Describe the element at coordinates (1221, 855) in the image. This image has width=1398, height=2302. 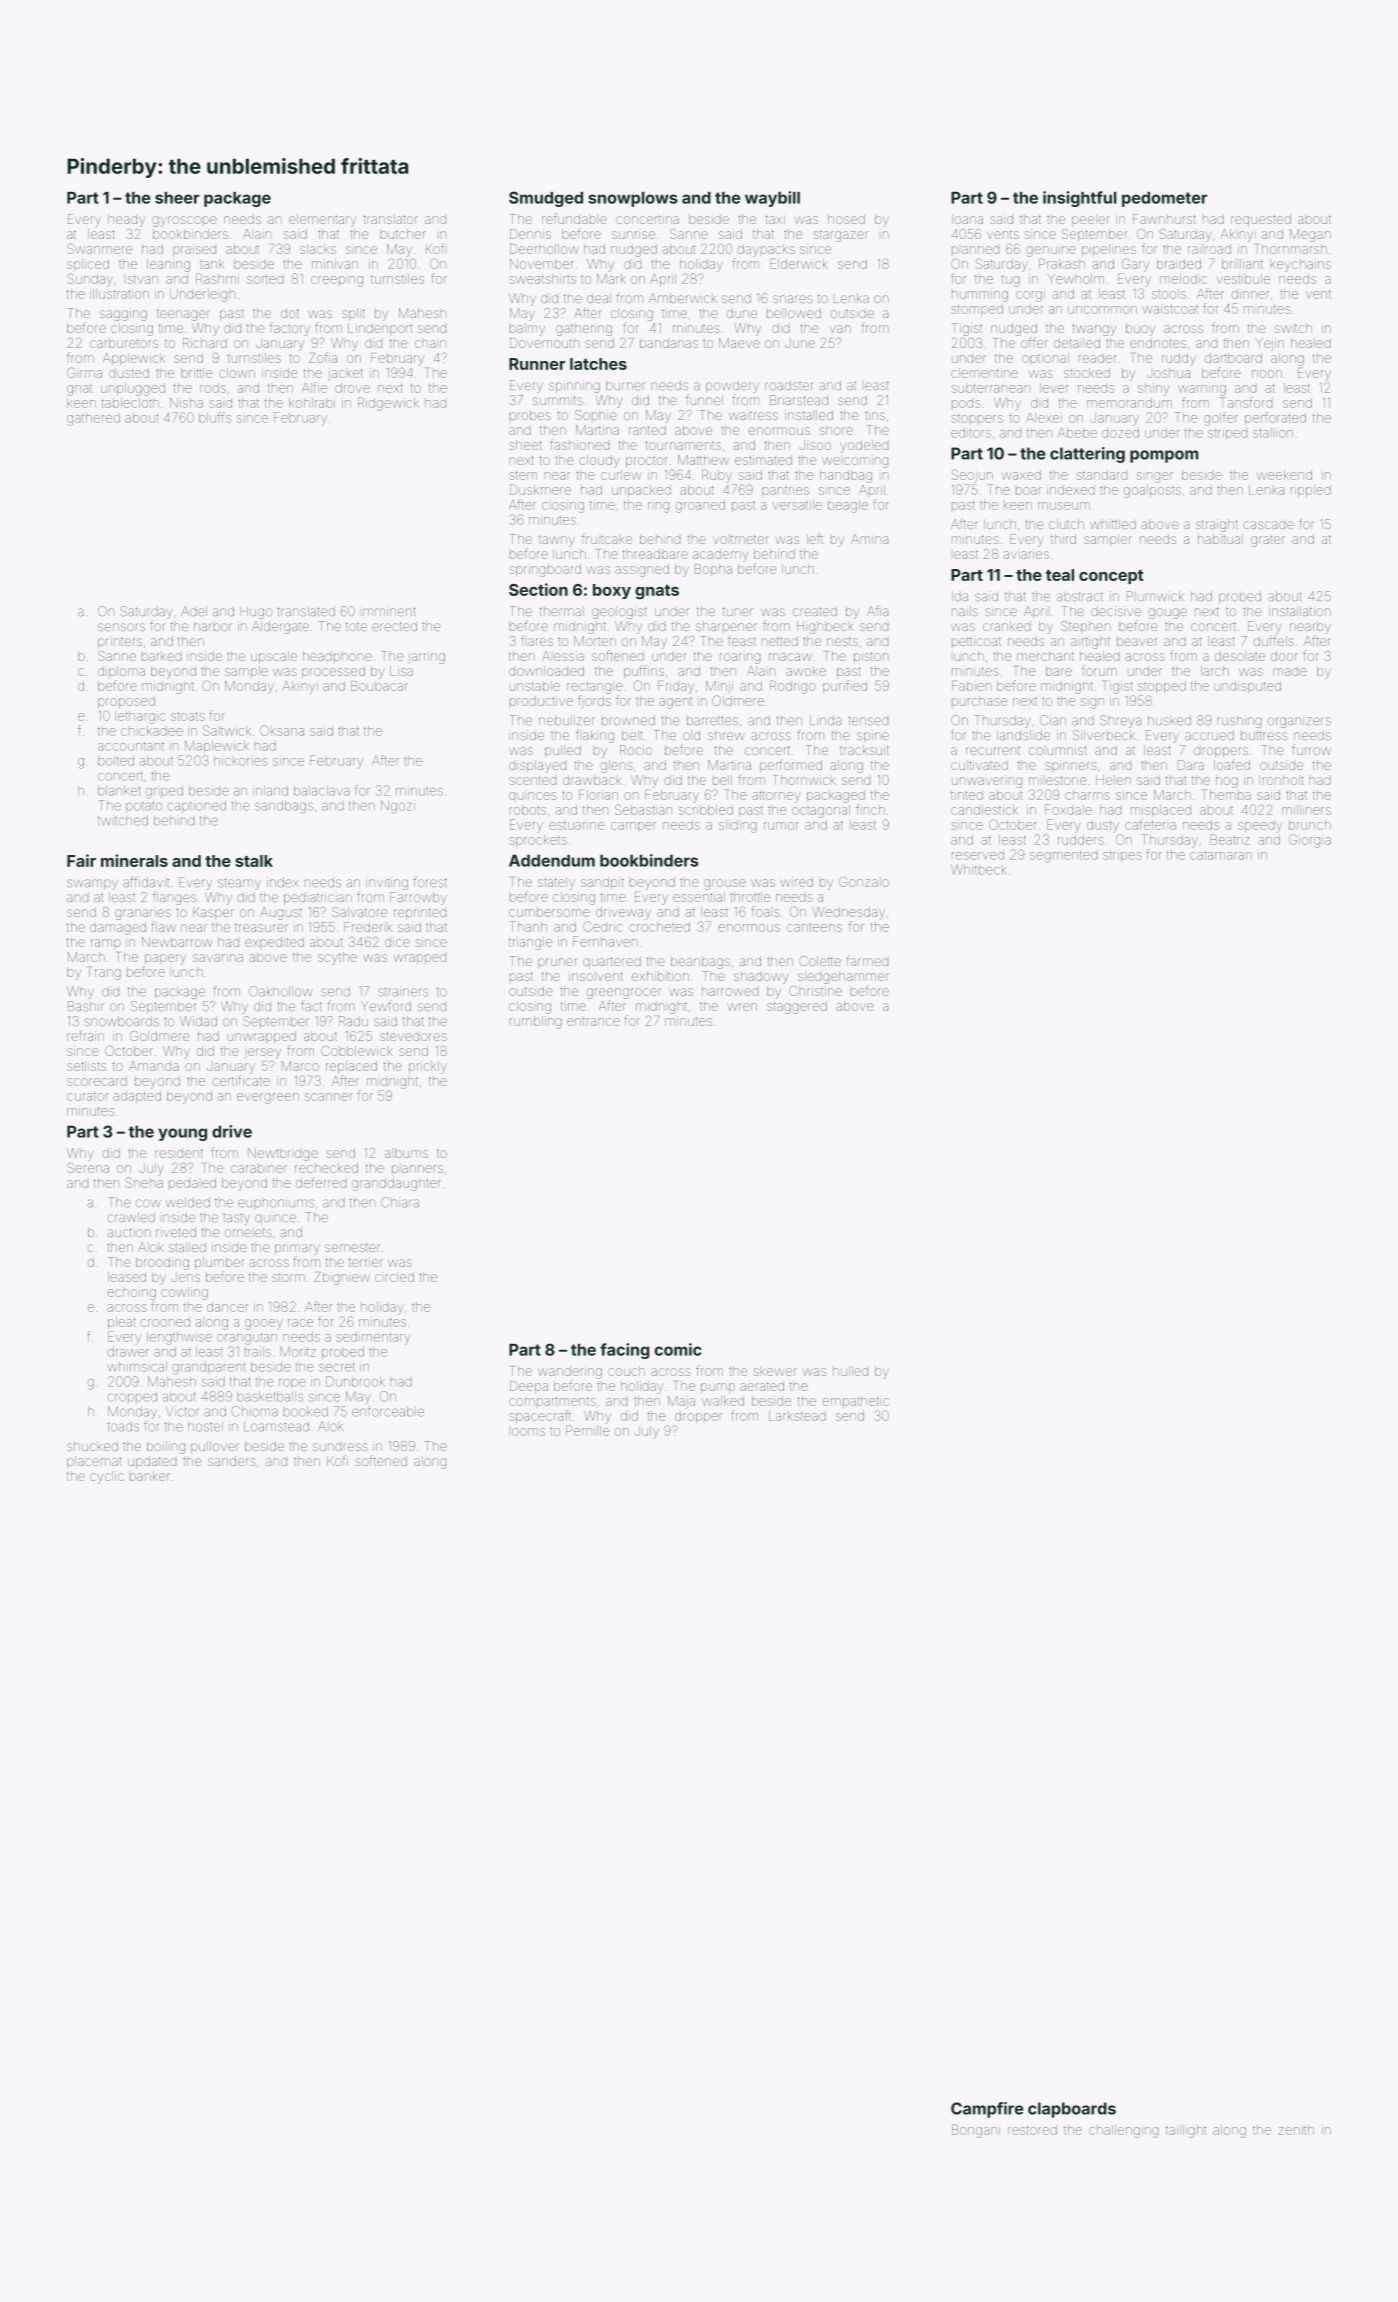
I see `catamaran` at that location.
